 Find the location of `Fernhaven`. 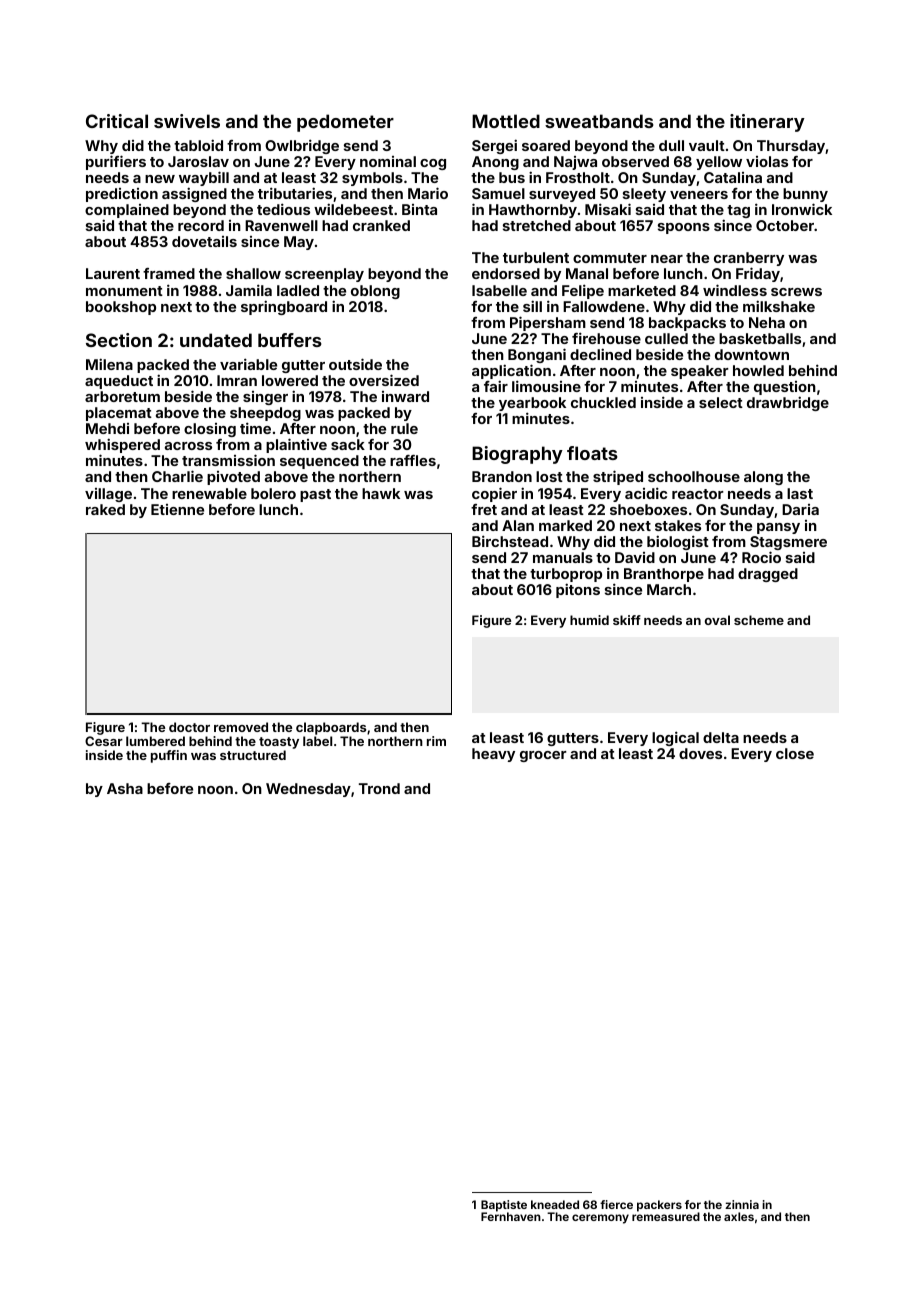

Fernhaven is located at coordinates (511, 1216).
